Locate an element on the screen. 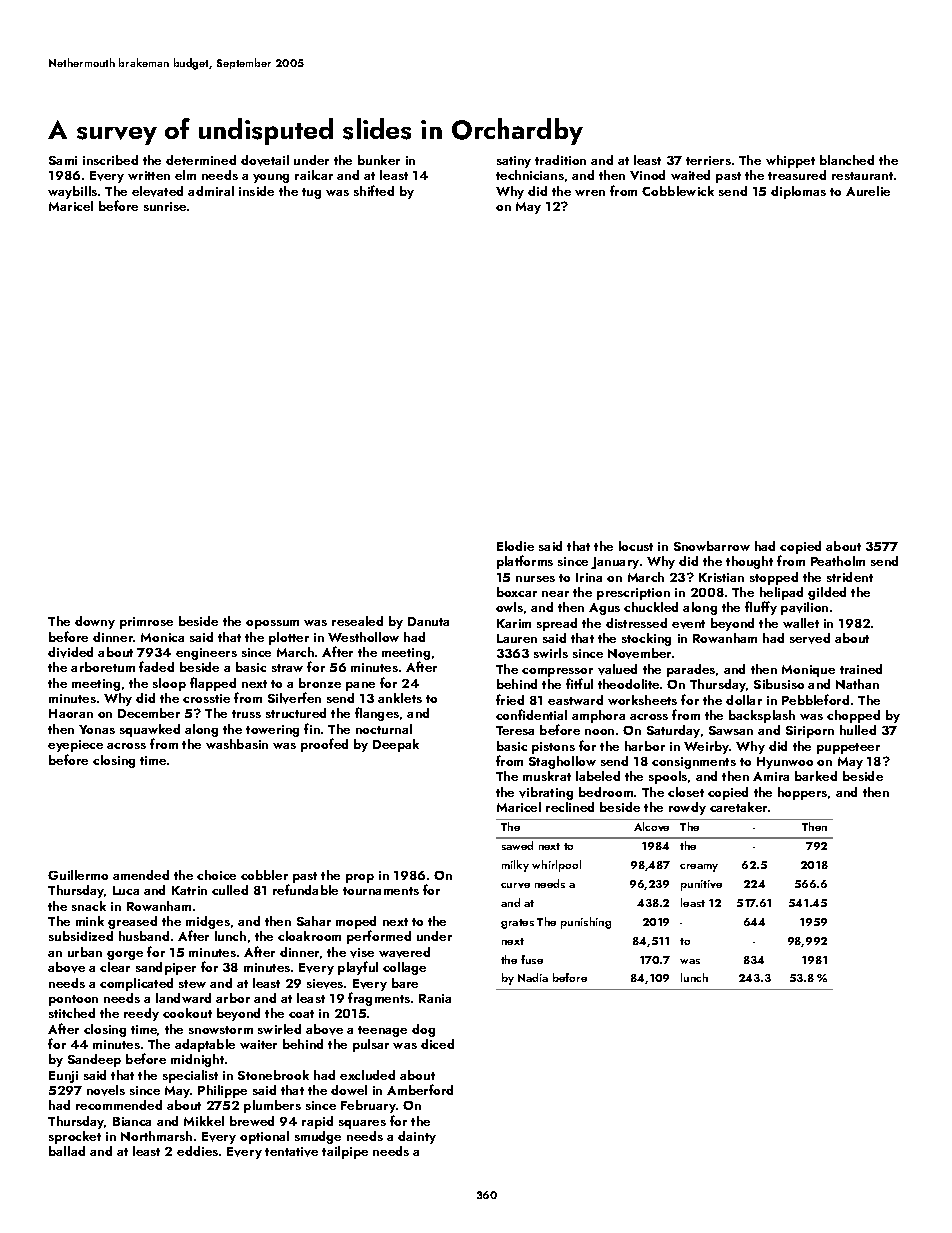 This screenshot has height=1233, width=952. event is located at coordinates (688, 624).
